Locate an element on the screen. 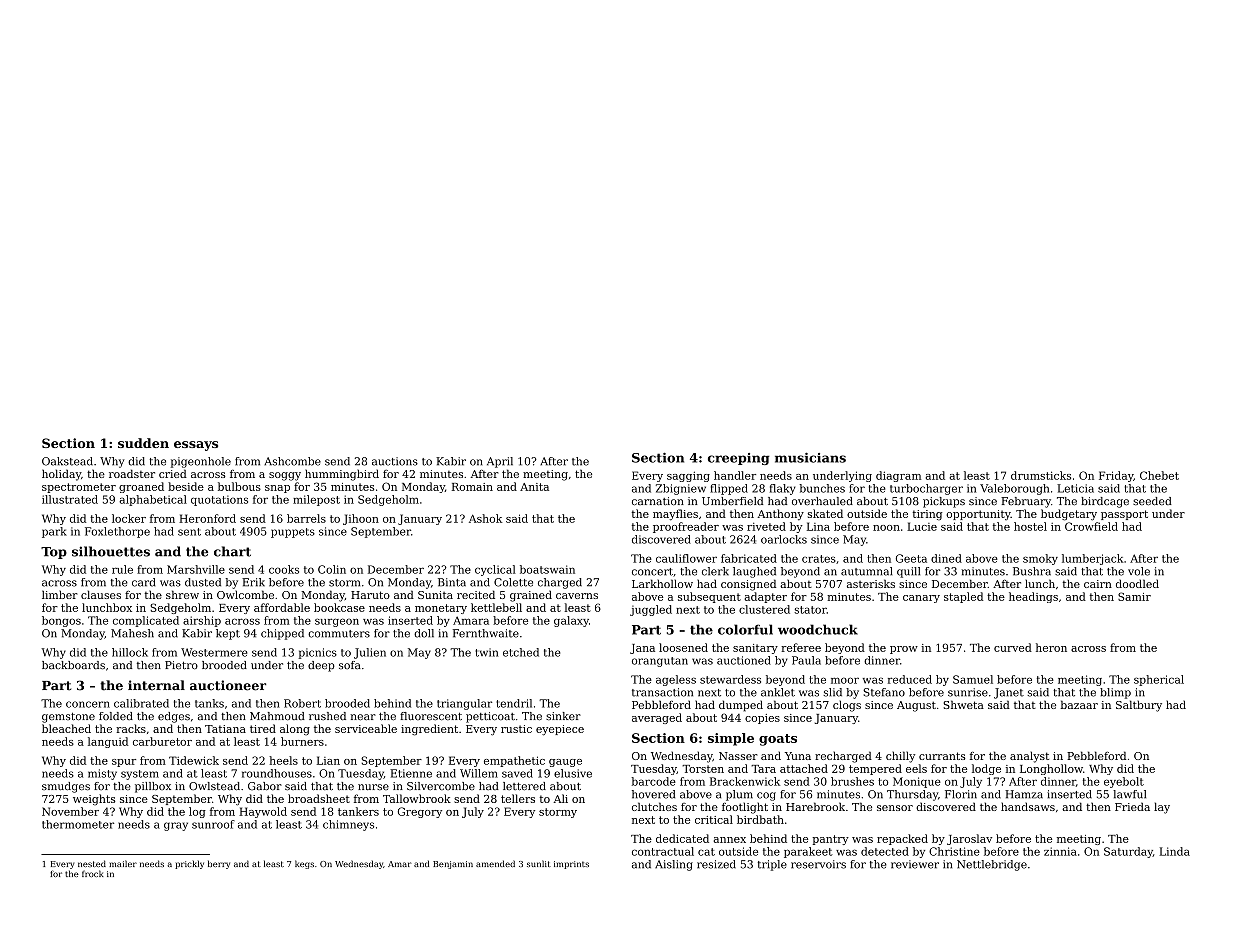 The width and height of the screenshot is (1233, 952). musicians is located at coordinates (810, 457).
